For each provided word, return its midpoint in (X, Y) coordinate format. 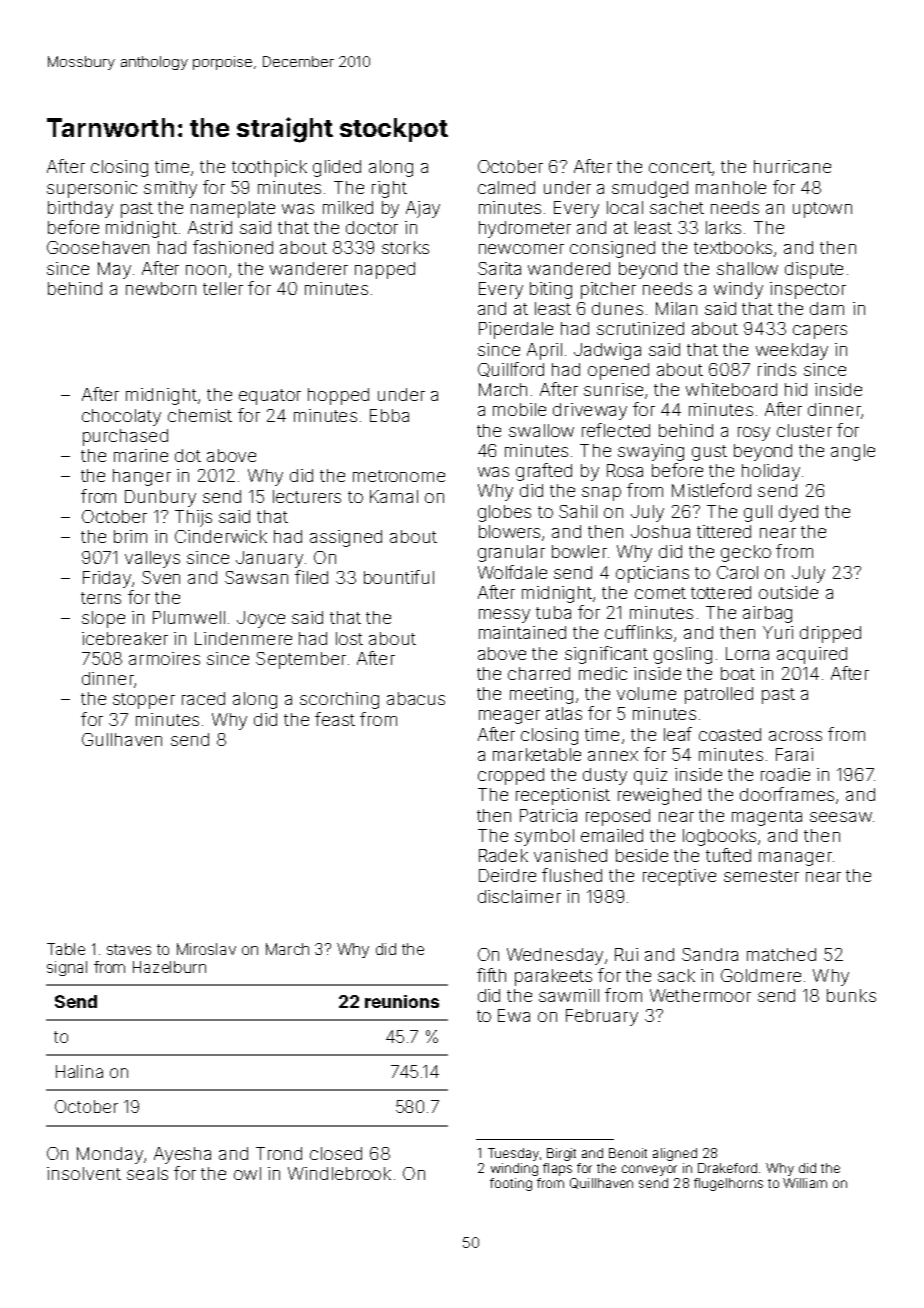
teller (223, 288)
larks (723, 227)
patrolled (719, 695)
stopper (144, 701)
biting (551, 290)
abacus (416, 698)
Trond (279, 1153)
